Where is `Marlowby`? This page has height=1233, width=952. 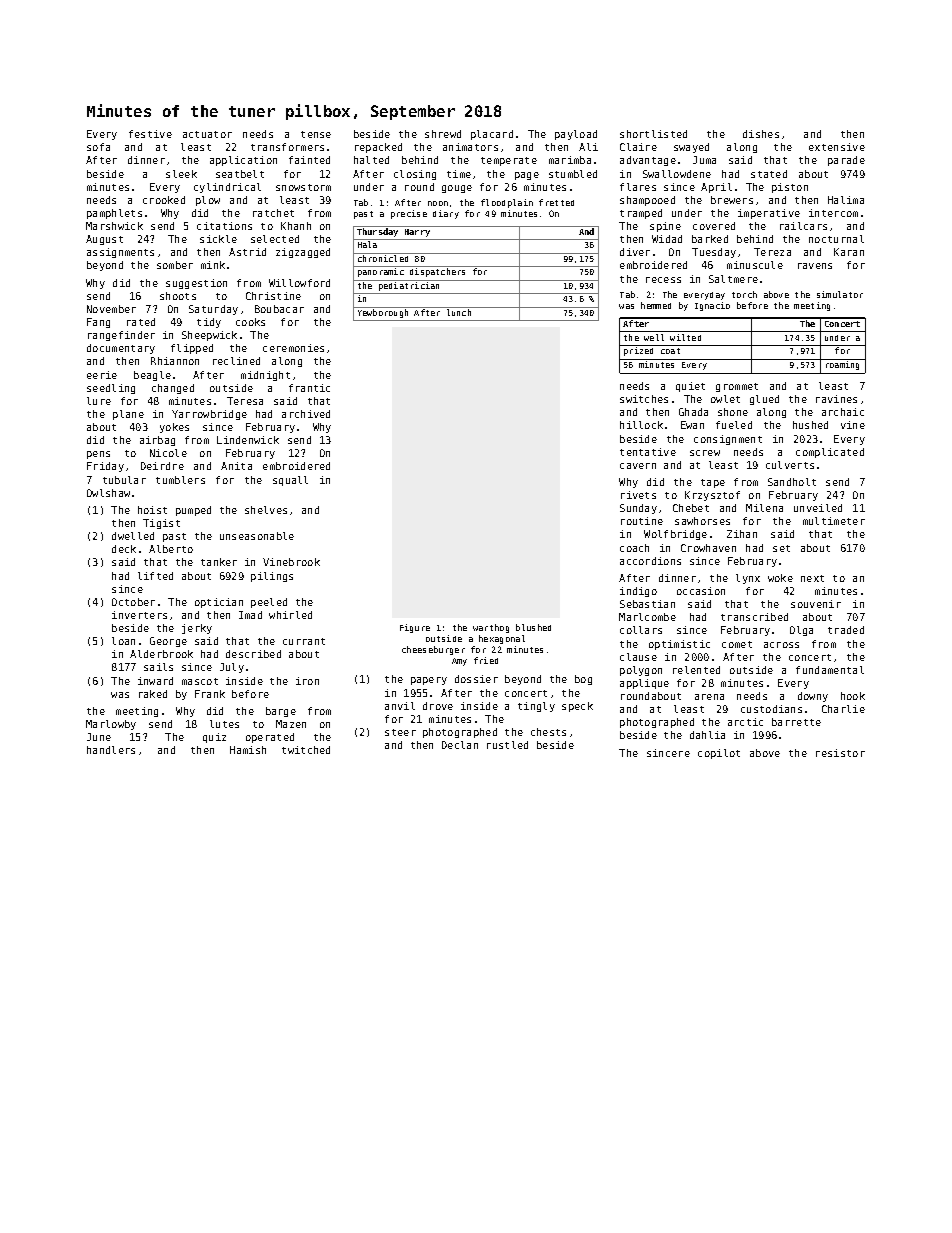
Marlowby is located at coordinates (111, 725).
